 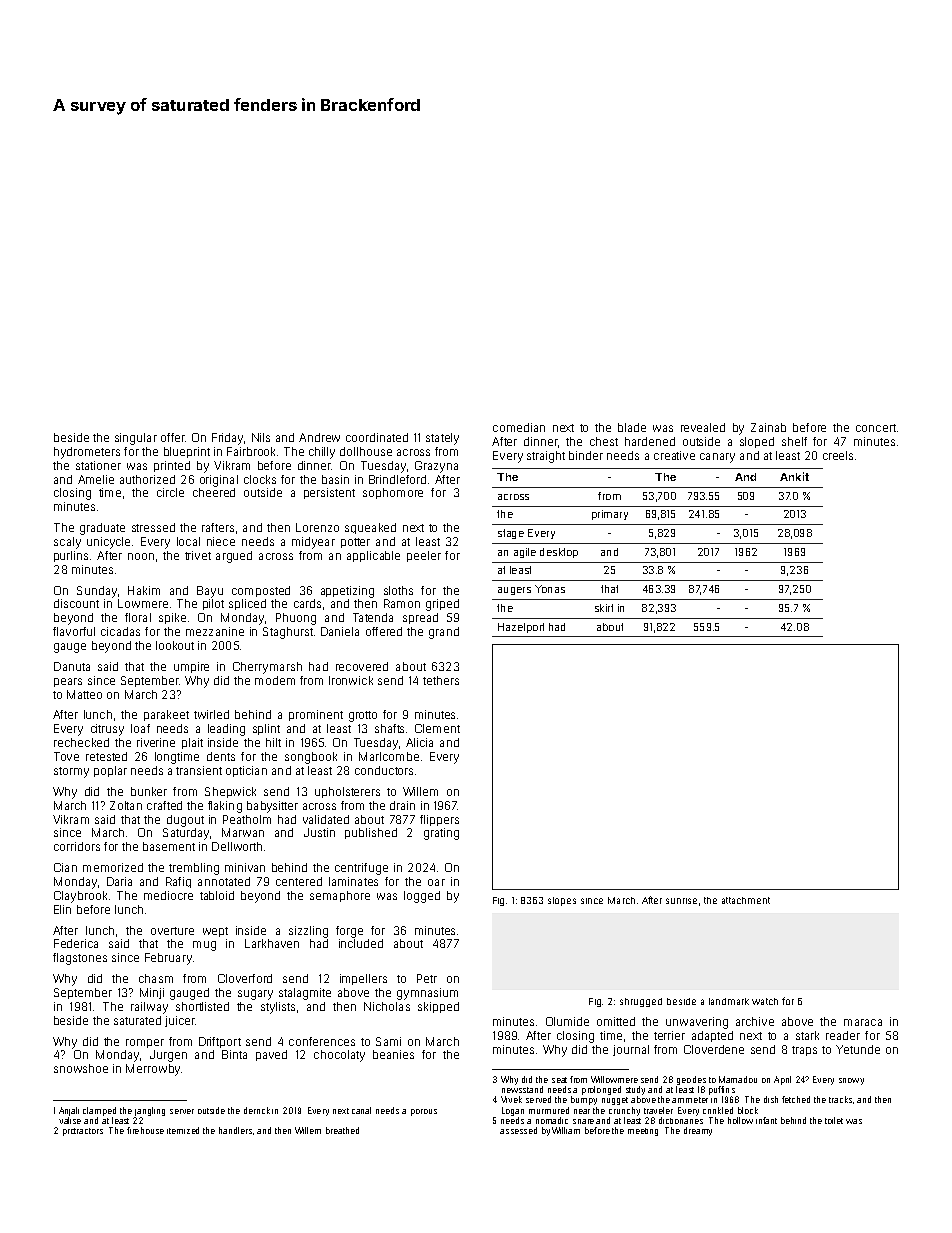 I want to click on attachment, so click(x=746, y=900).
